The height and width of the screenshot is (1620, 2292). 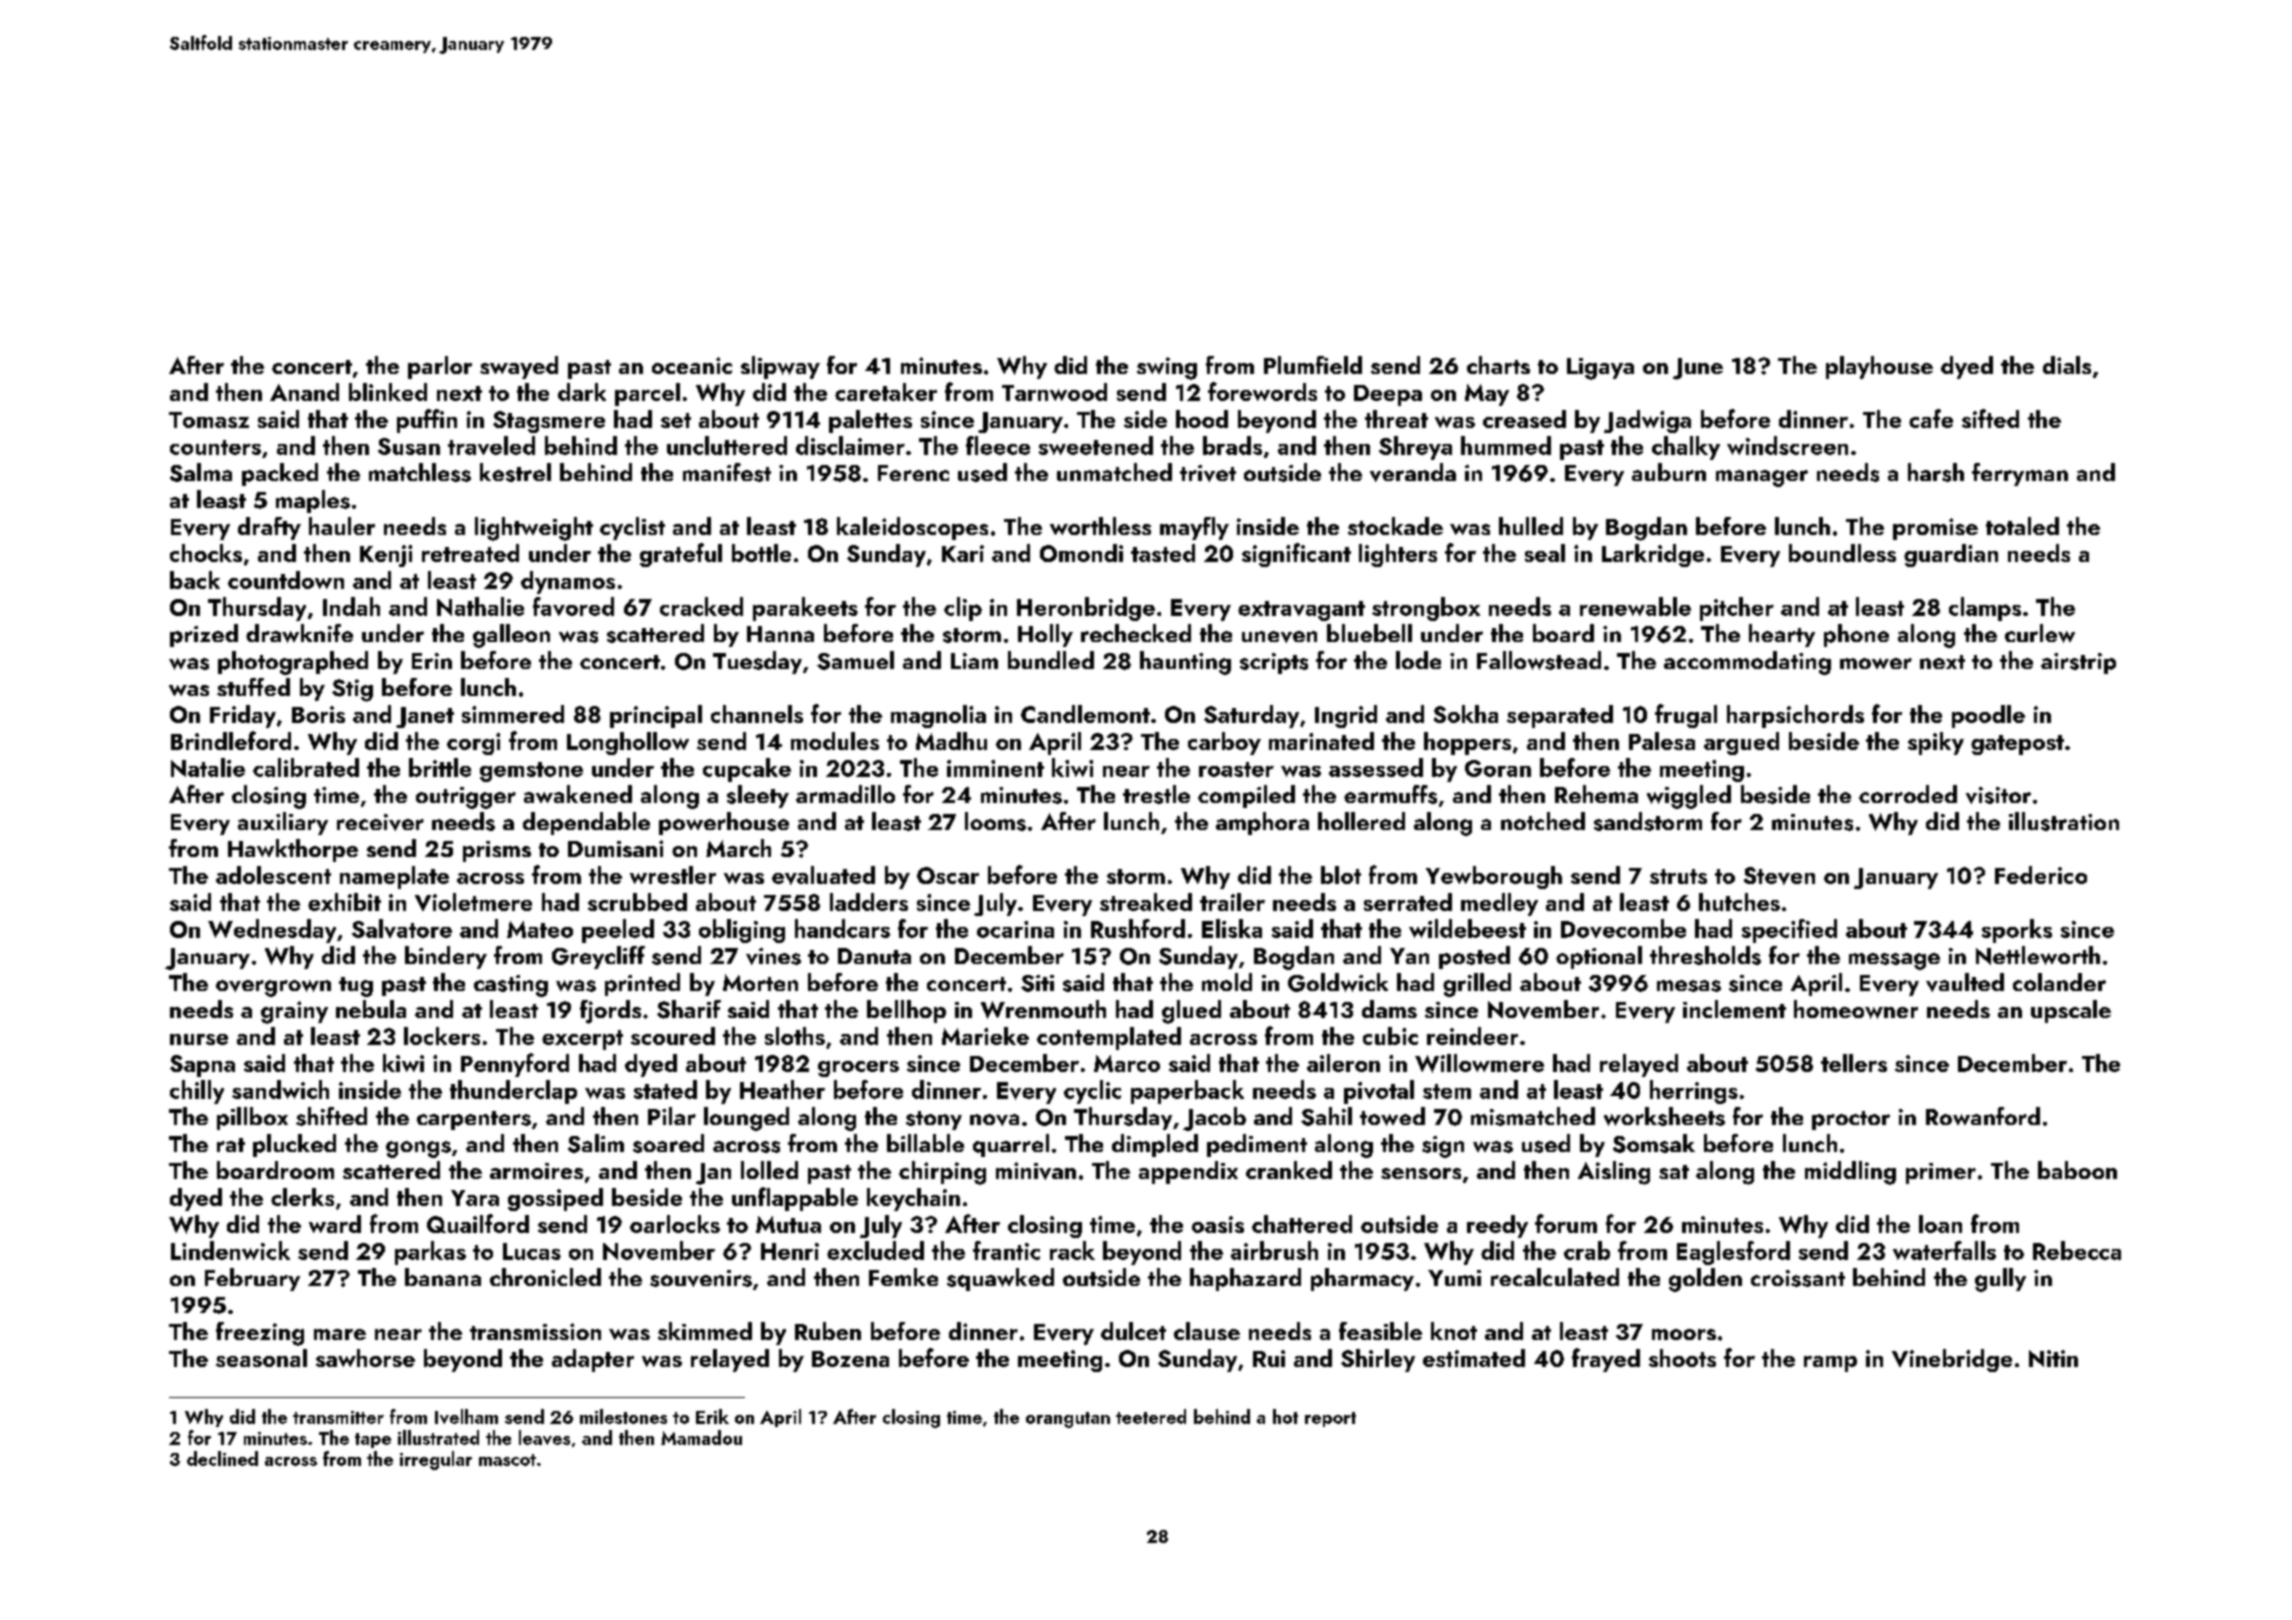 What do you see at coordinates (596, 1143) in the screenshot?
I see `Salim` at bounding box center [596, 1143].
